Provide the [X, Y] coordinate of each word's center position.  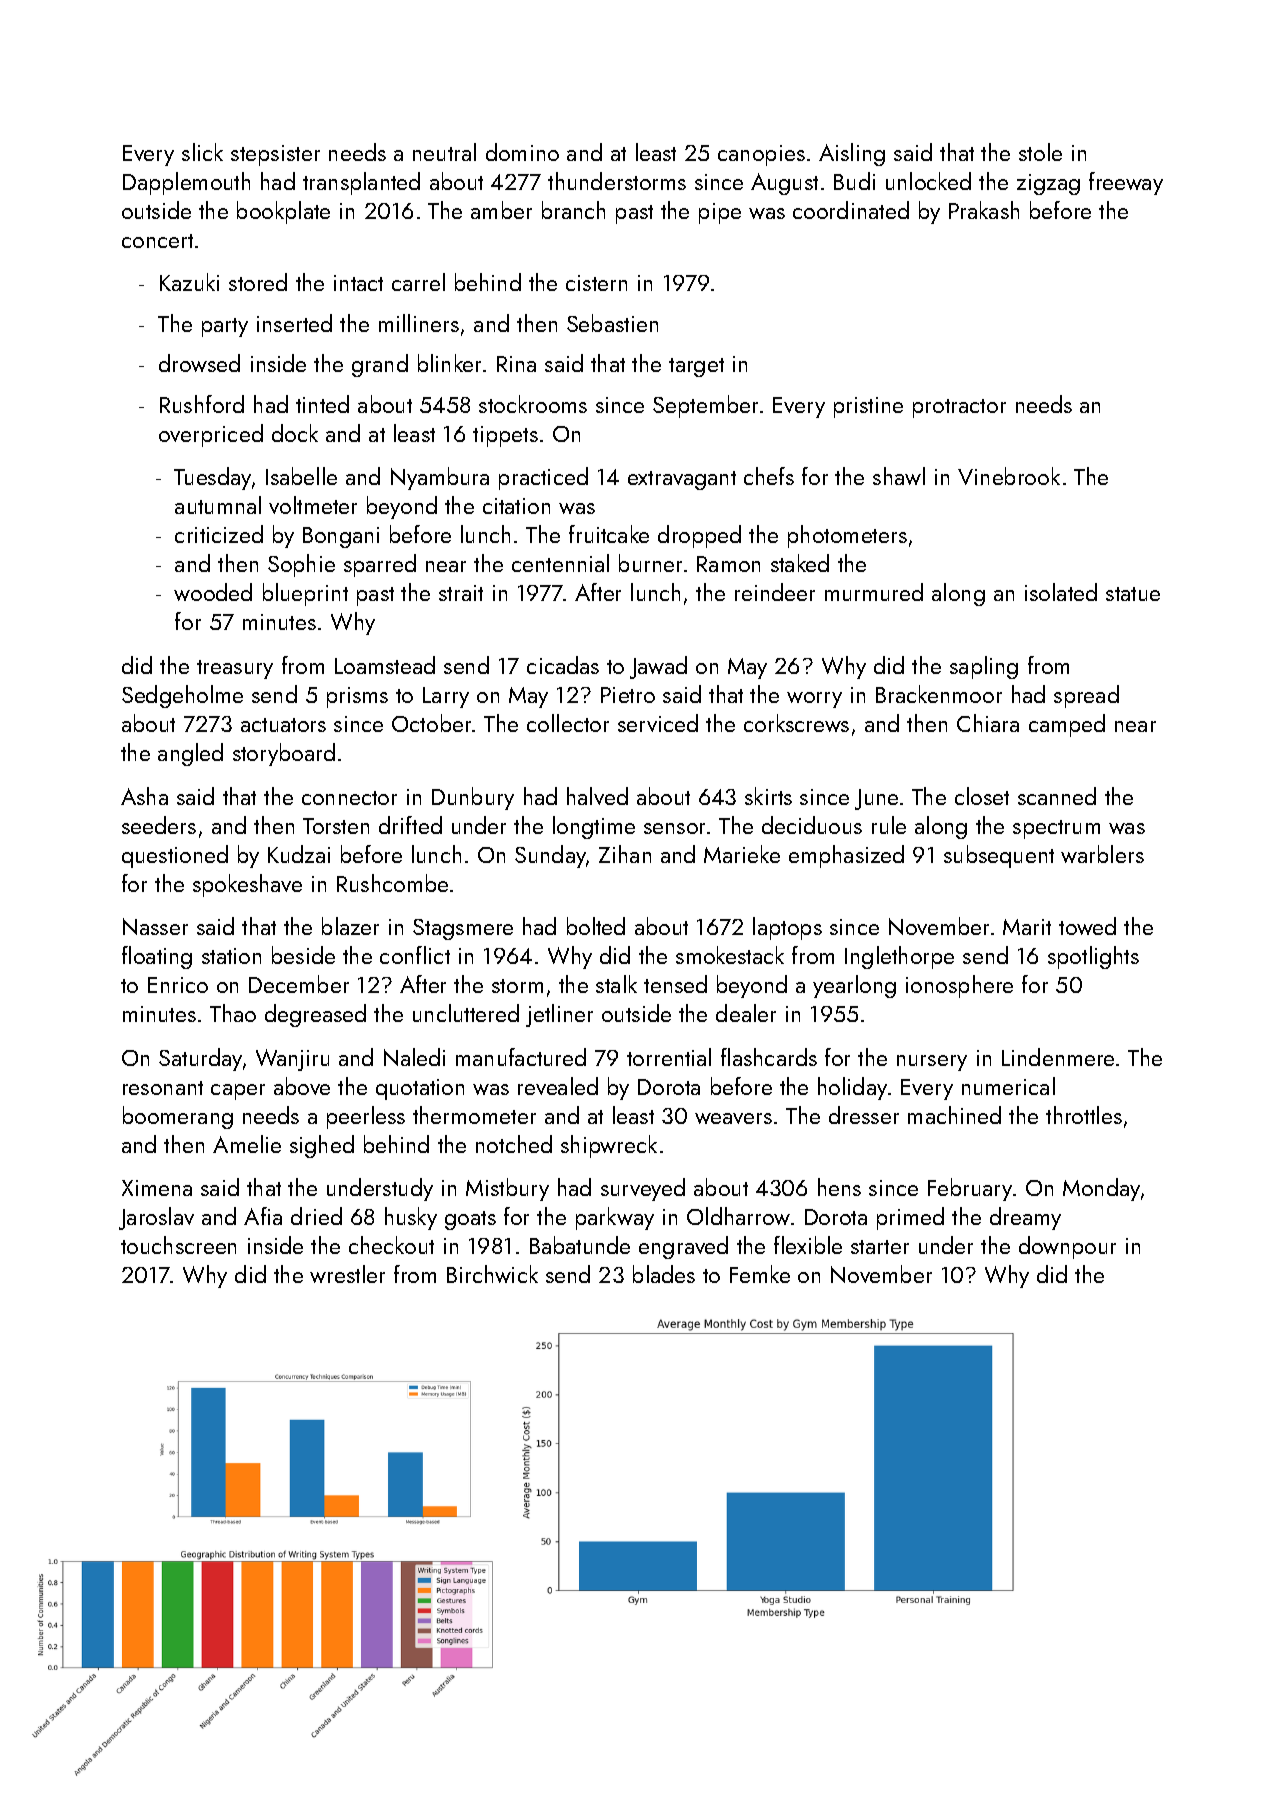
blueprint [305, 594]
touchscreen [178, 1245]
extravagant [682, 480]
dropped [699, 536]
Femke [760, 1274]
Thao [233, 1013]
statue [1133, 594]
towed [1087, 926]
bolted [596, 926]
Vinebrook [1009, 476]
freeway [1126, 183]
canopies [761, 155]
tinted [322, 404]
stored [258, 282]
